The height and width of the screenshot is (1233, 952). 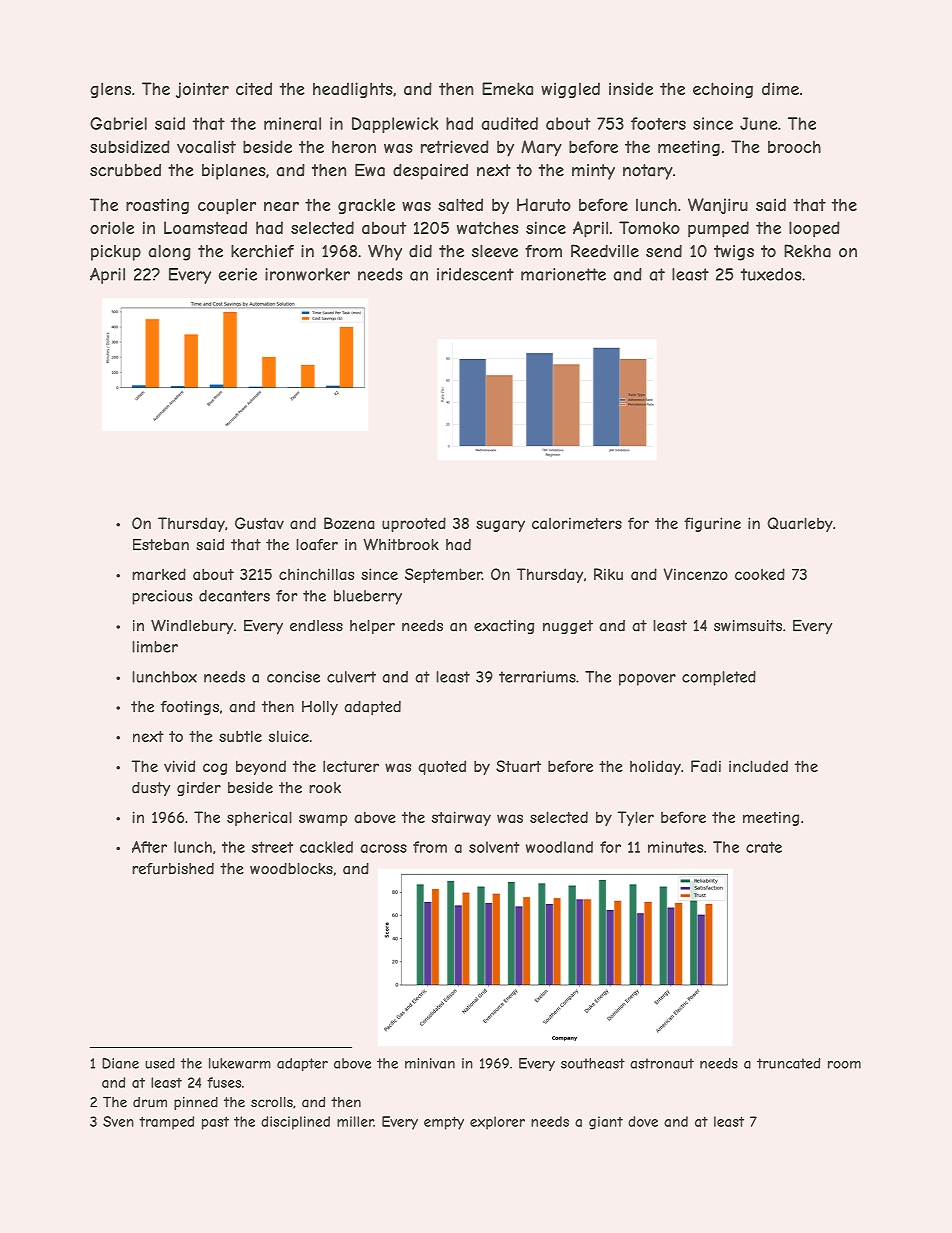 I want to click on headlights, so click(x=353, y=90).
